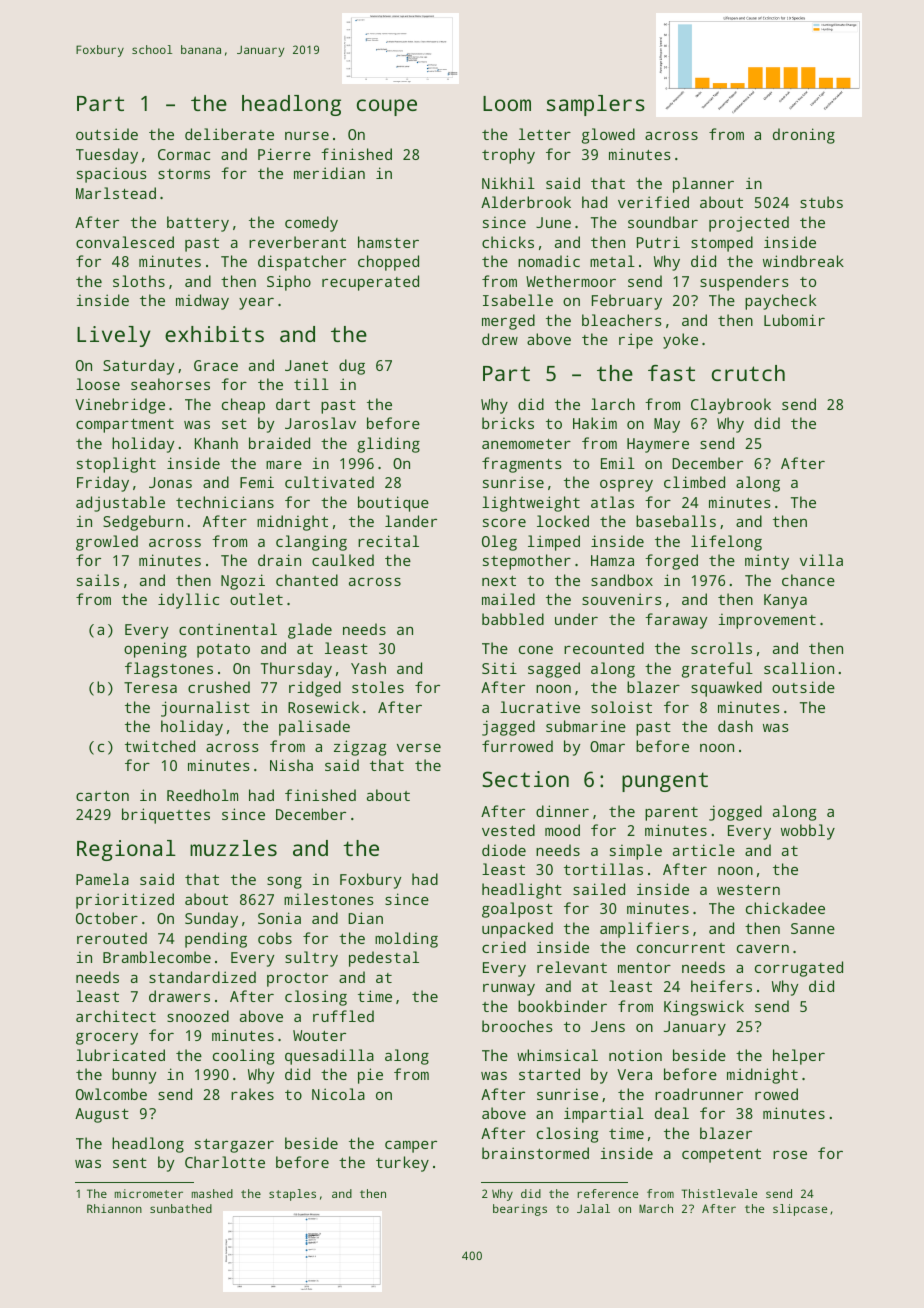 This image has height=1308, width=924. What do you see at coordinates (116, 193) in the image?
I see `Marlstead` at bounding box center [116, 193].
